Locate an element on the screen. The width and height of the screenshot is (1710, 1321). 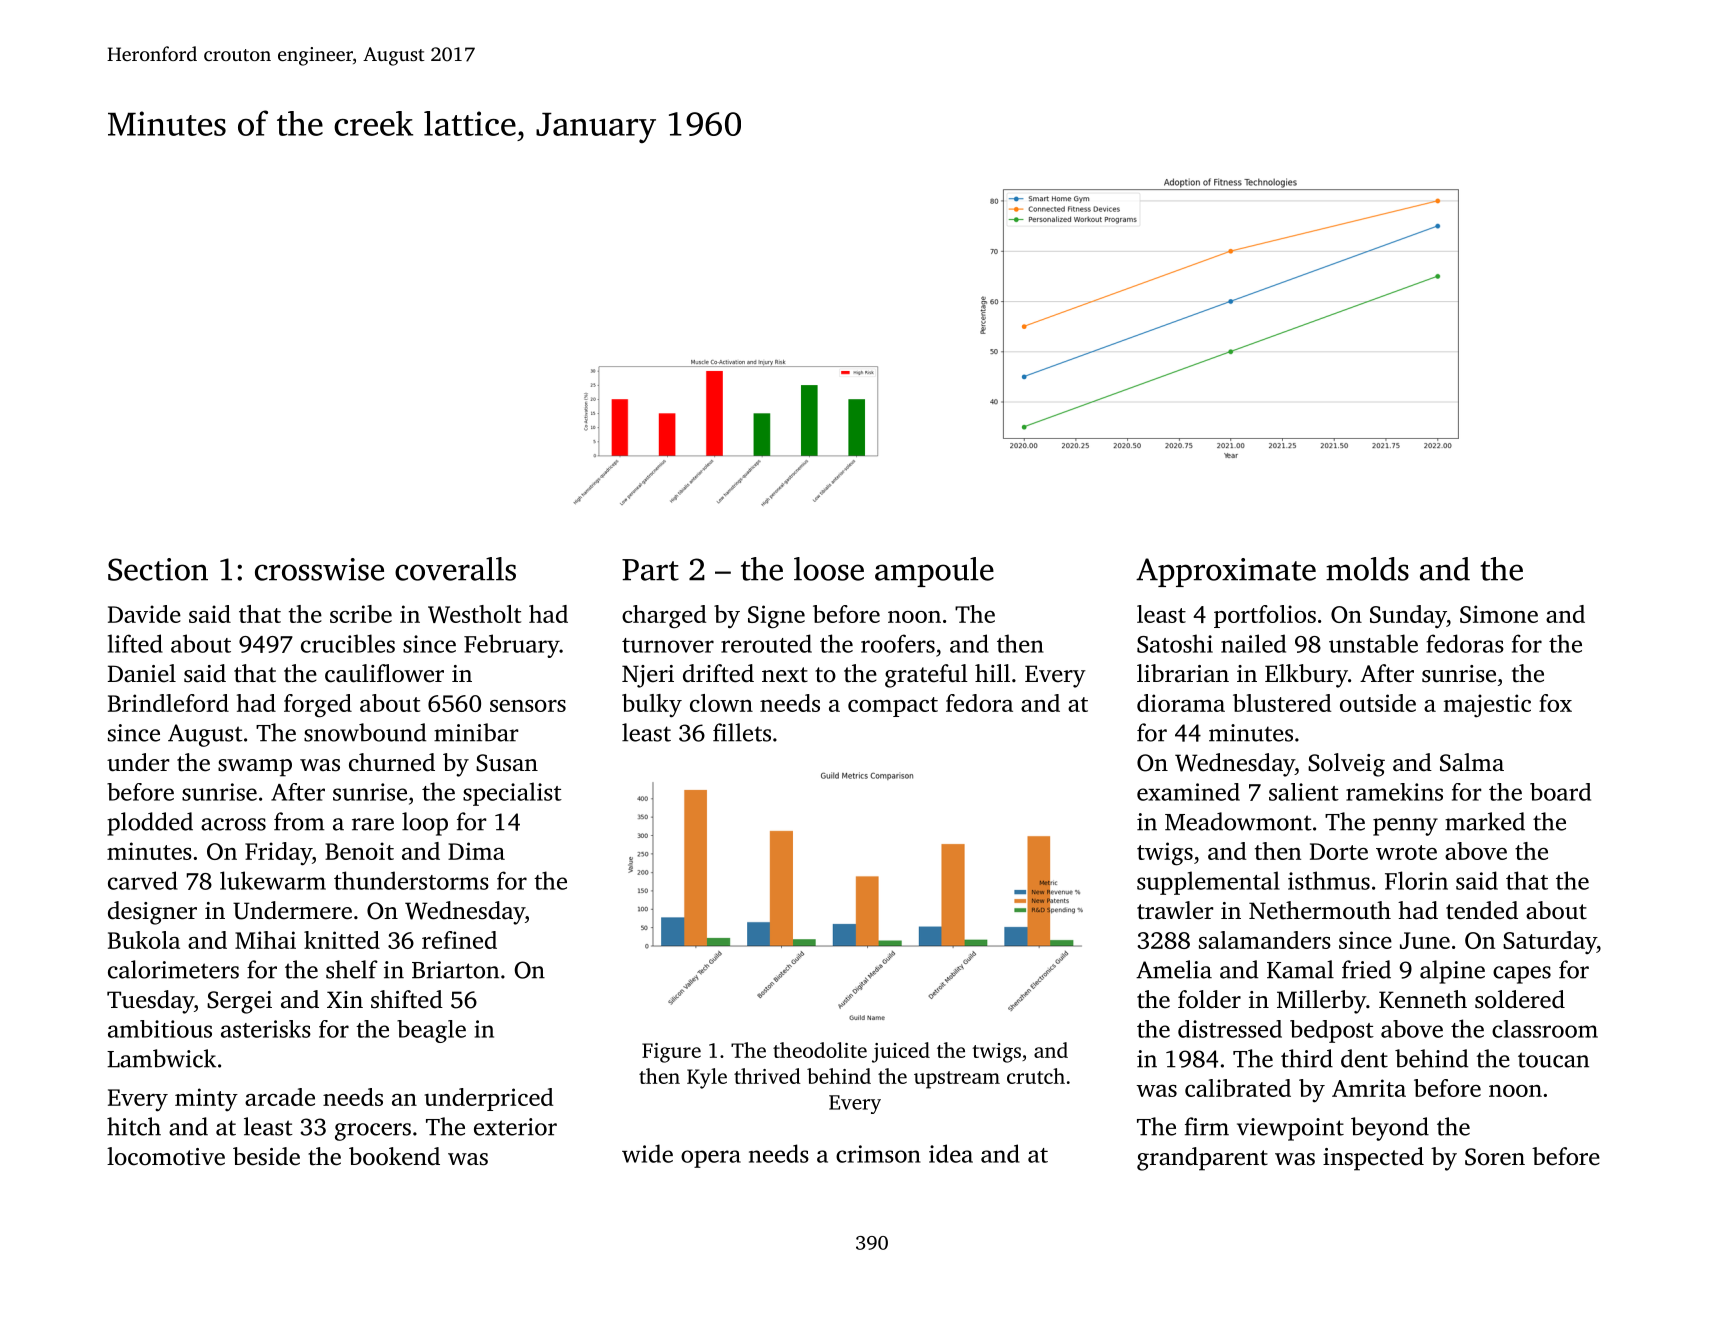
compact is located at coordinates (893, 707).
